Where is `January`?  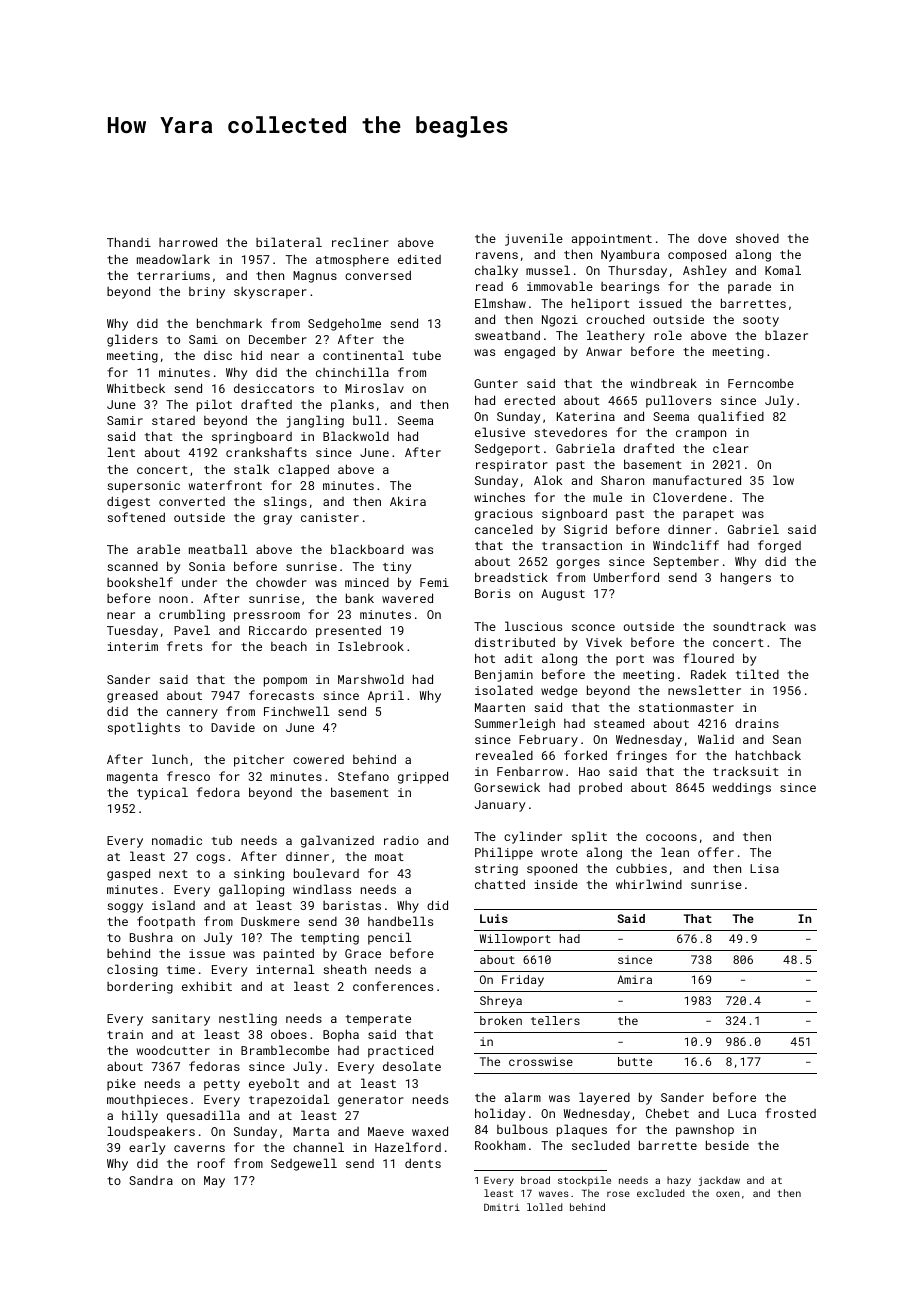 January is located at coordinates (500, 806).
